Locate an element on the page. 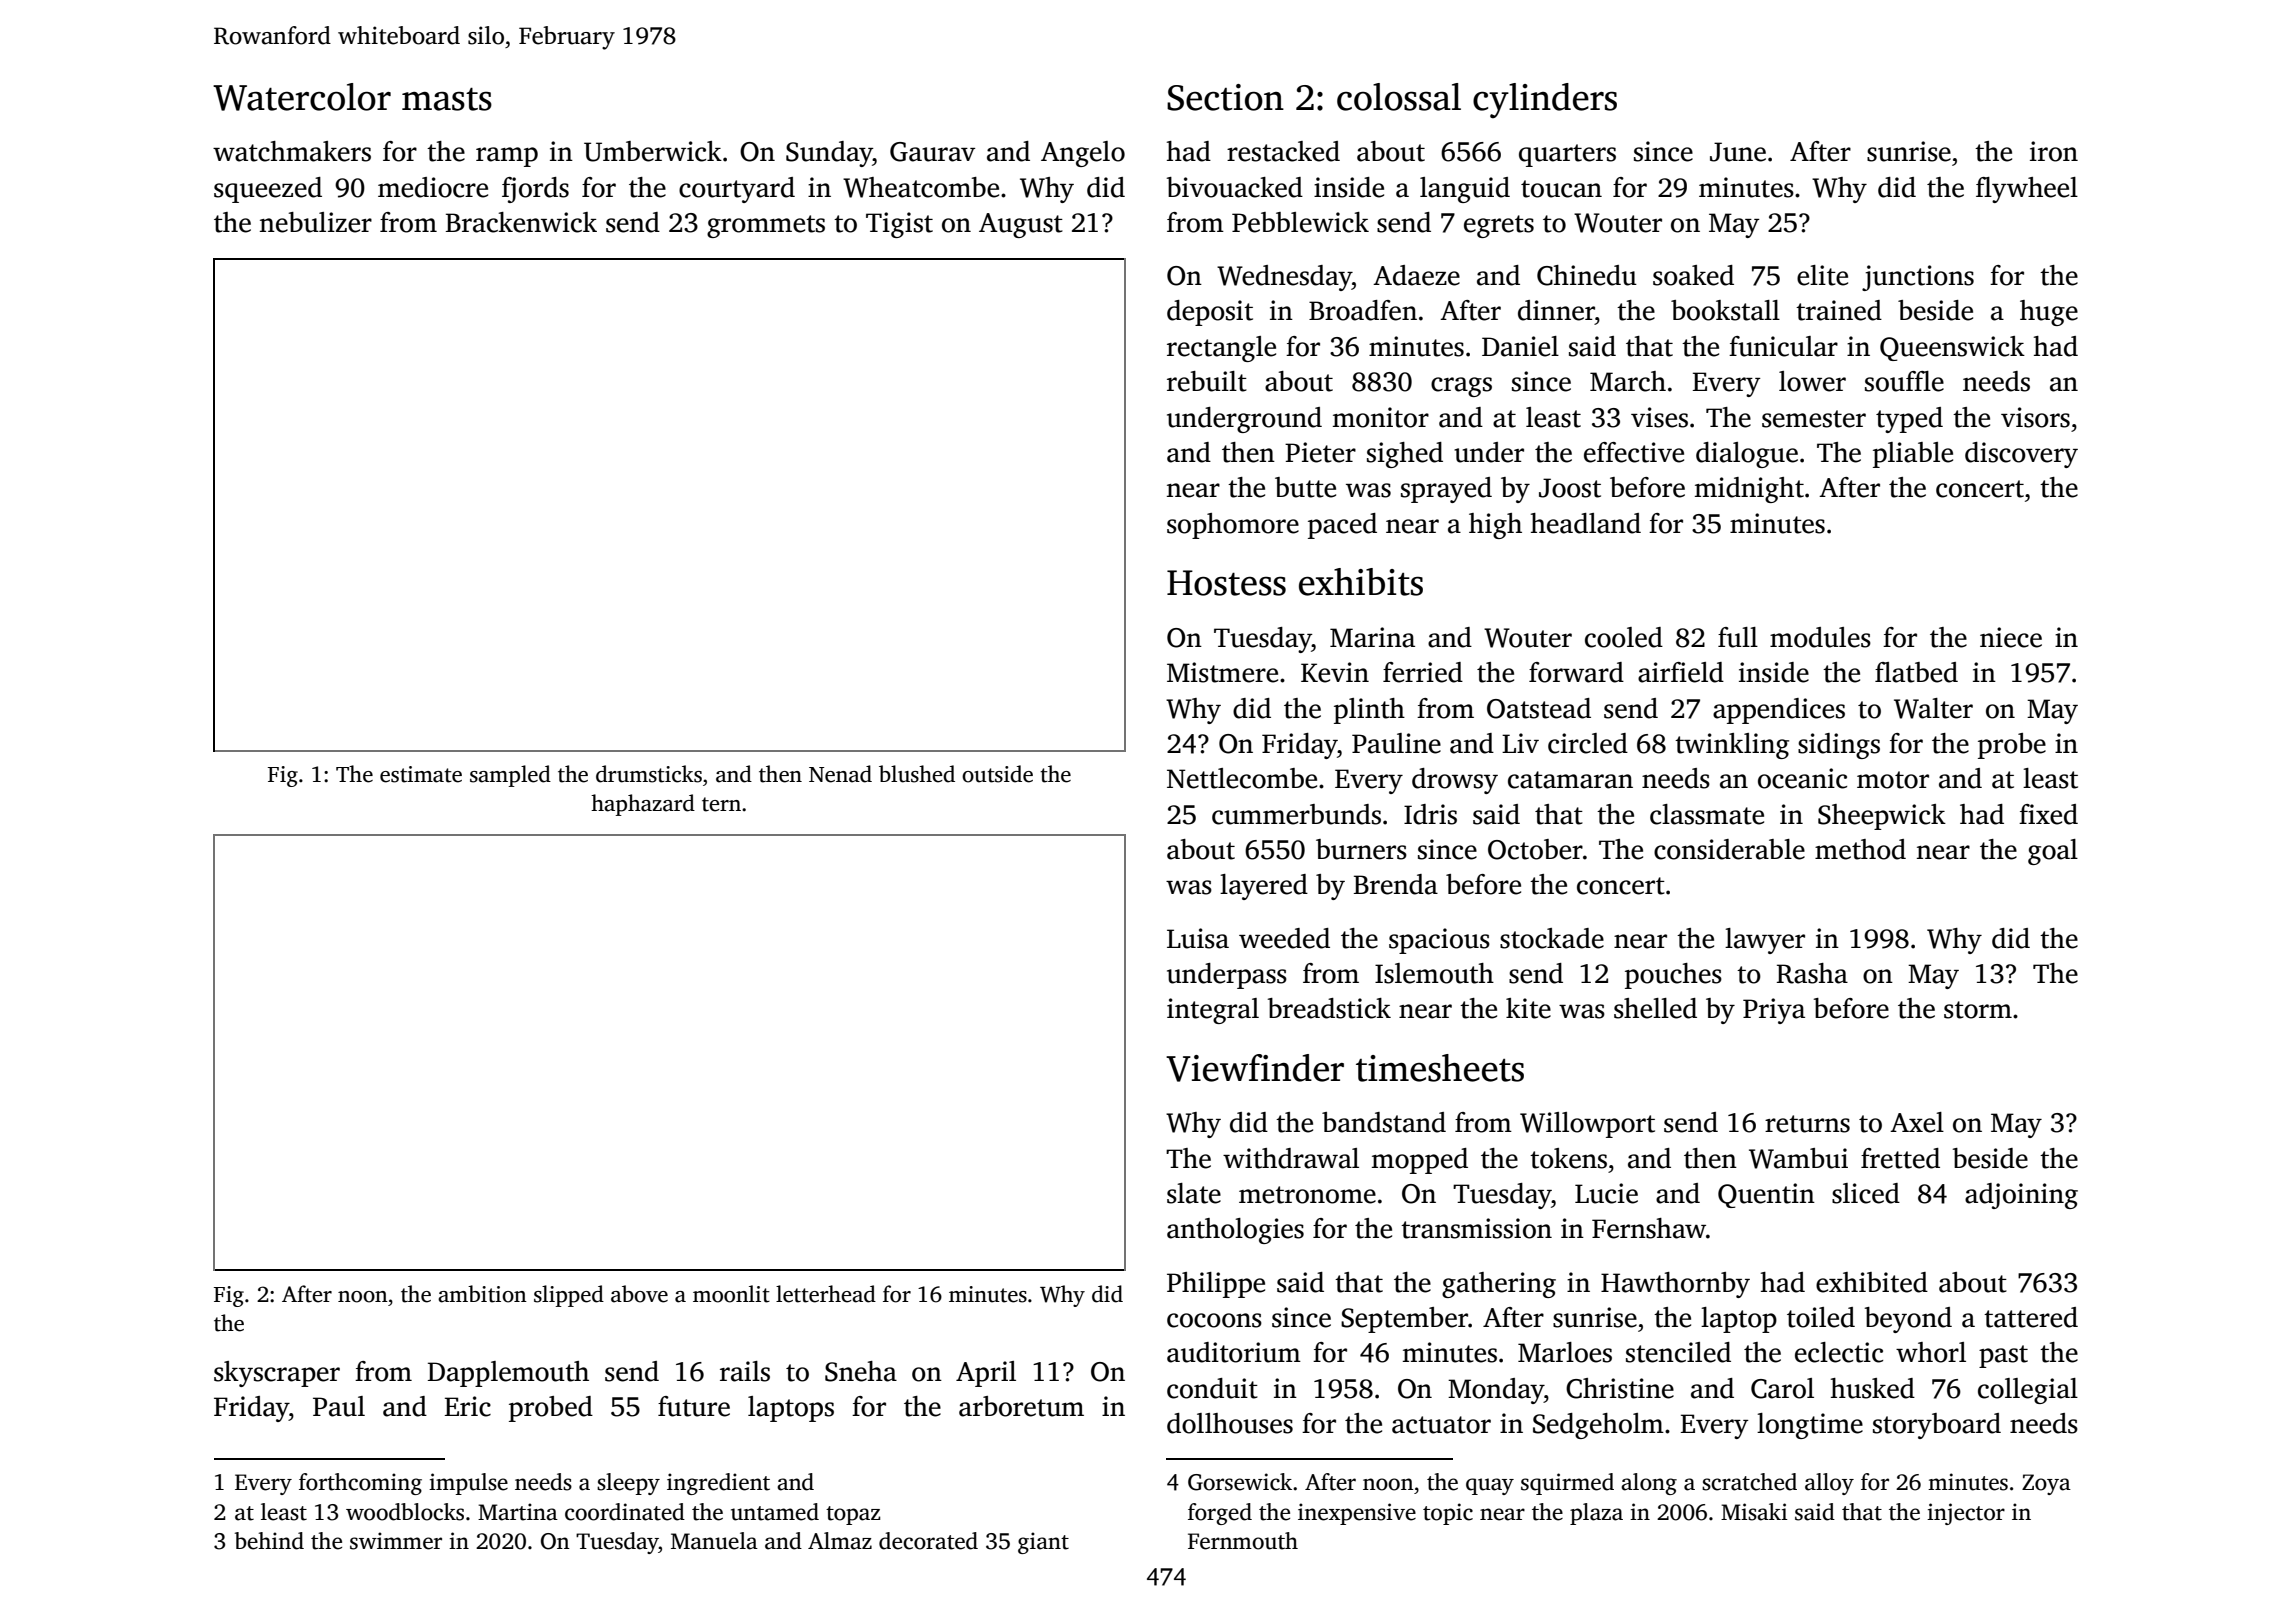 The height and width of the document is (1620, 2292). swimmer is located at coordinates (396, 1541).
